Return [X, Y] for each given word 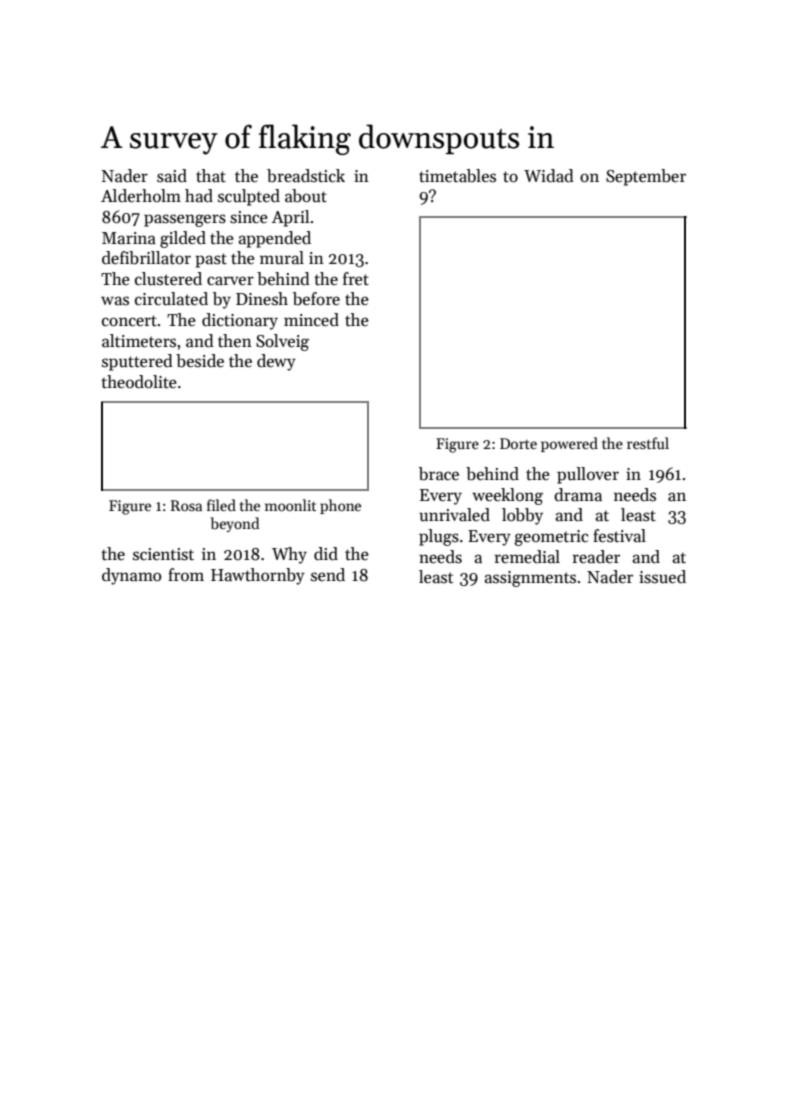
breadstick [306, 176]
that [211, 175]
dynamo [131, 576]
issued [662, 577]
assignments [530, 579]
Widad [549, 176]
